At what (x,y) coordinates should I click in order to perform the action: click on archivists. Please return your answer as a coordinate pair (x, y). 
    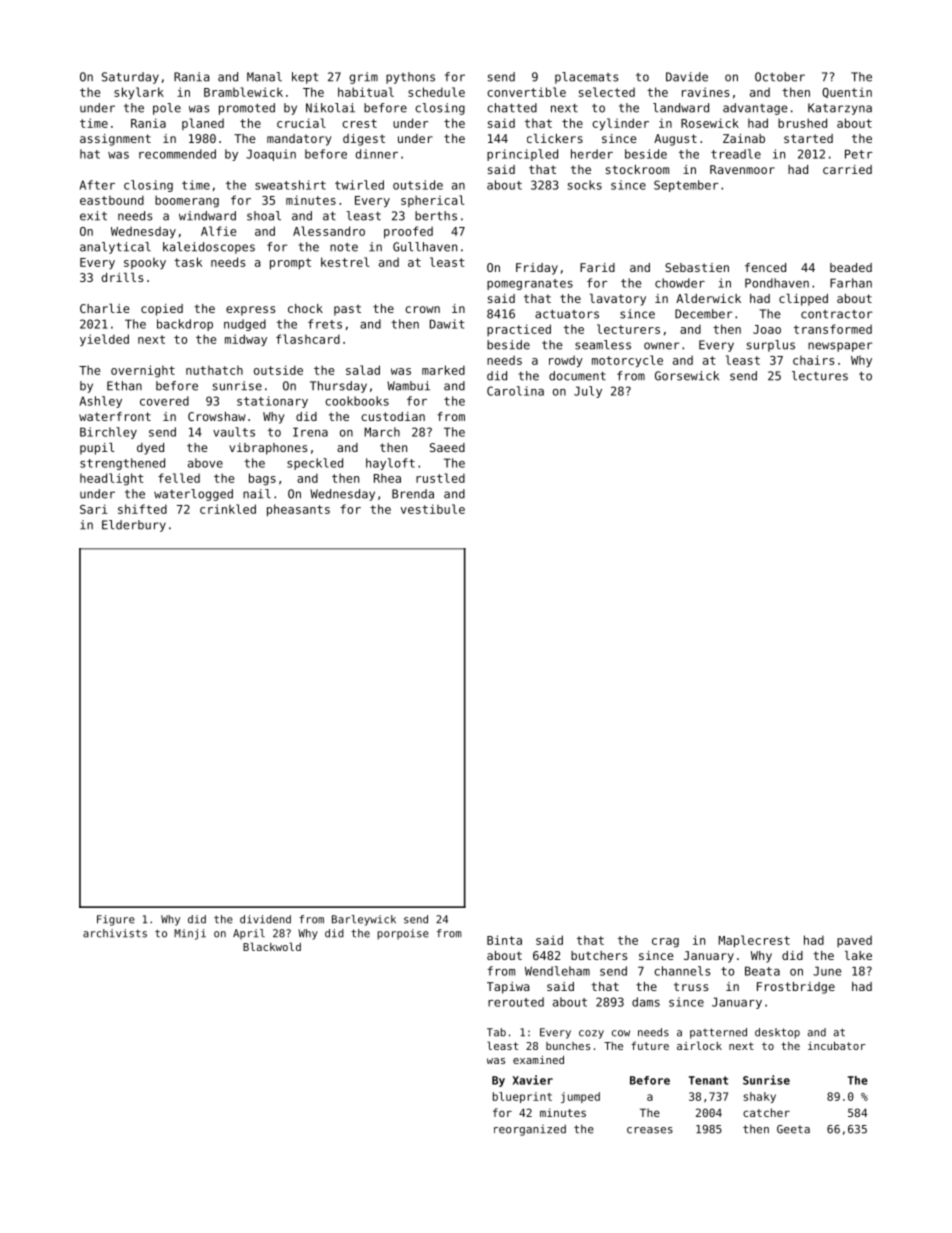
    Looking at the image, I should click on (115, 933).
